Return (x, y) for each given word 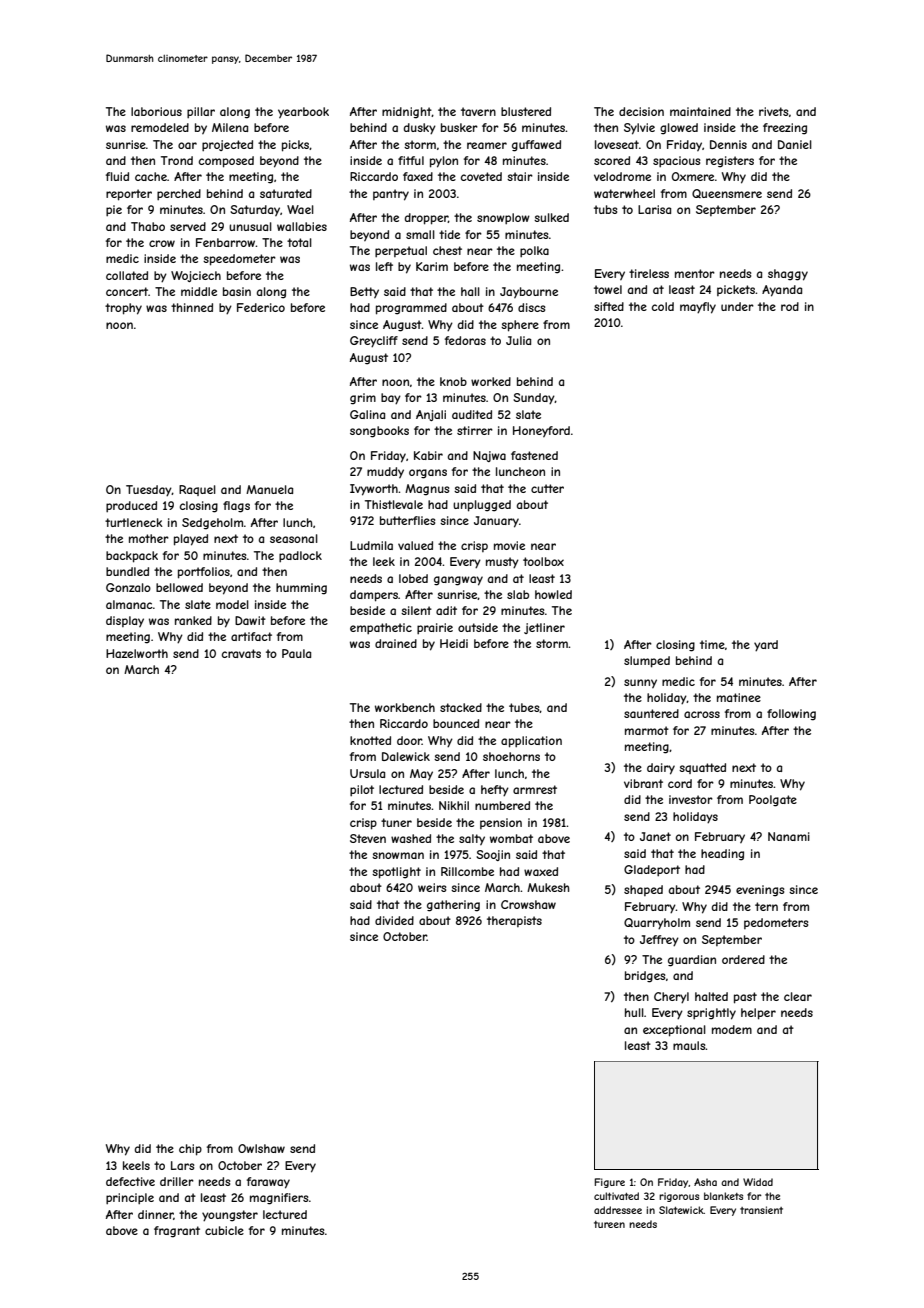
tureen (609, 1224)
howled (553, 594)
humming (301, 589)
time (712, 644)
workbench (405, 707)
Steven (368, 838)
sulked (551, 217)
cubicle (224, 1230)
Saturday (255, 210)
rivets (773, 111)
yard (766, 646)
